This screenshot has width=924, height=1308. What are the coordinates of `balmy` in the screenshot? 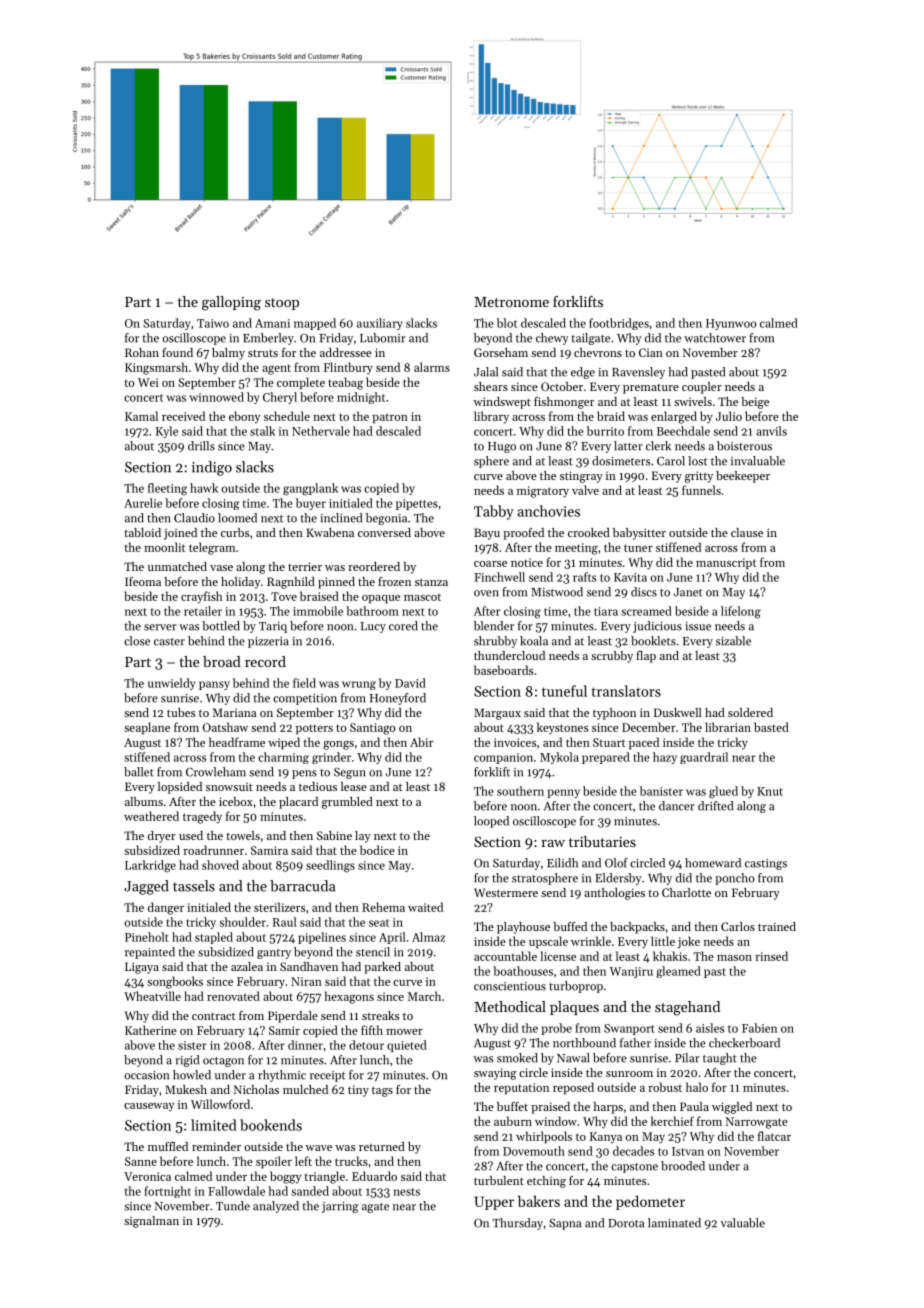 It's located at (228, 354).
